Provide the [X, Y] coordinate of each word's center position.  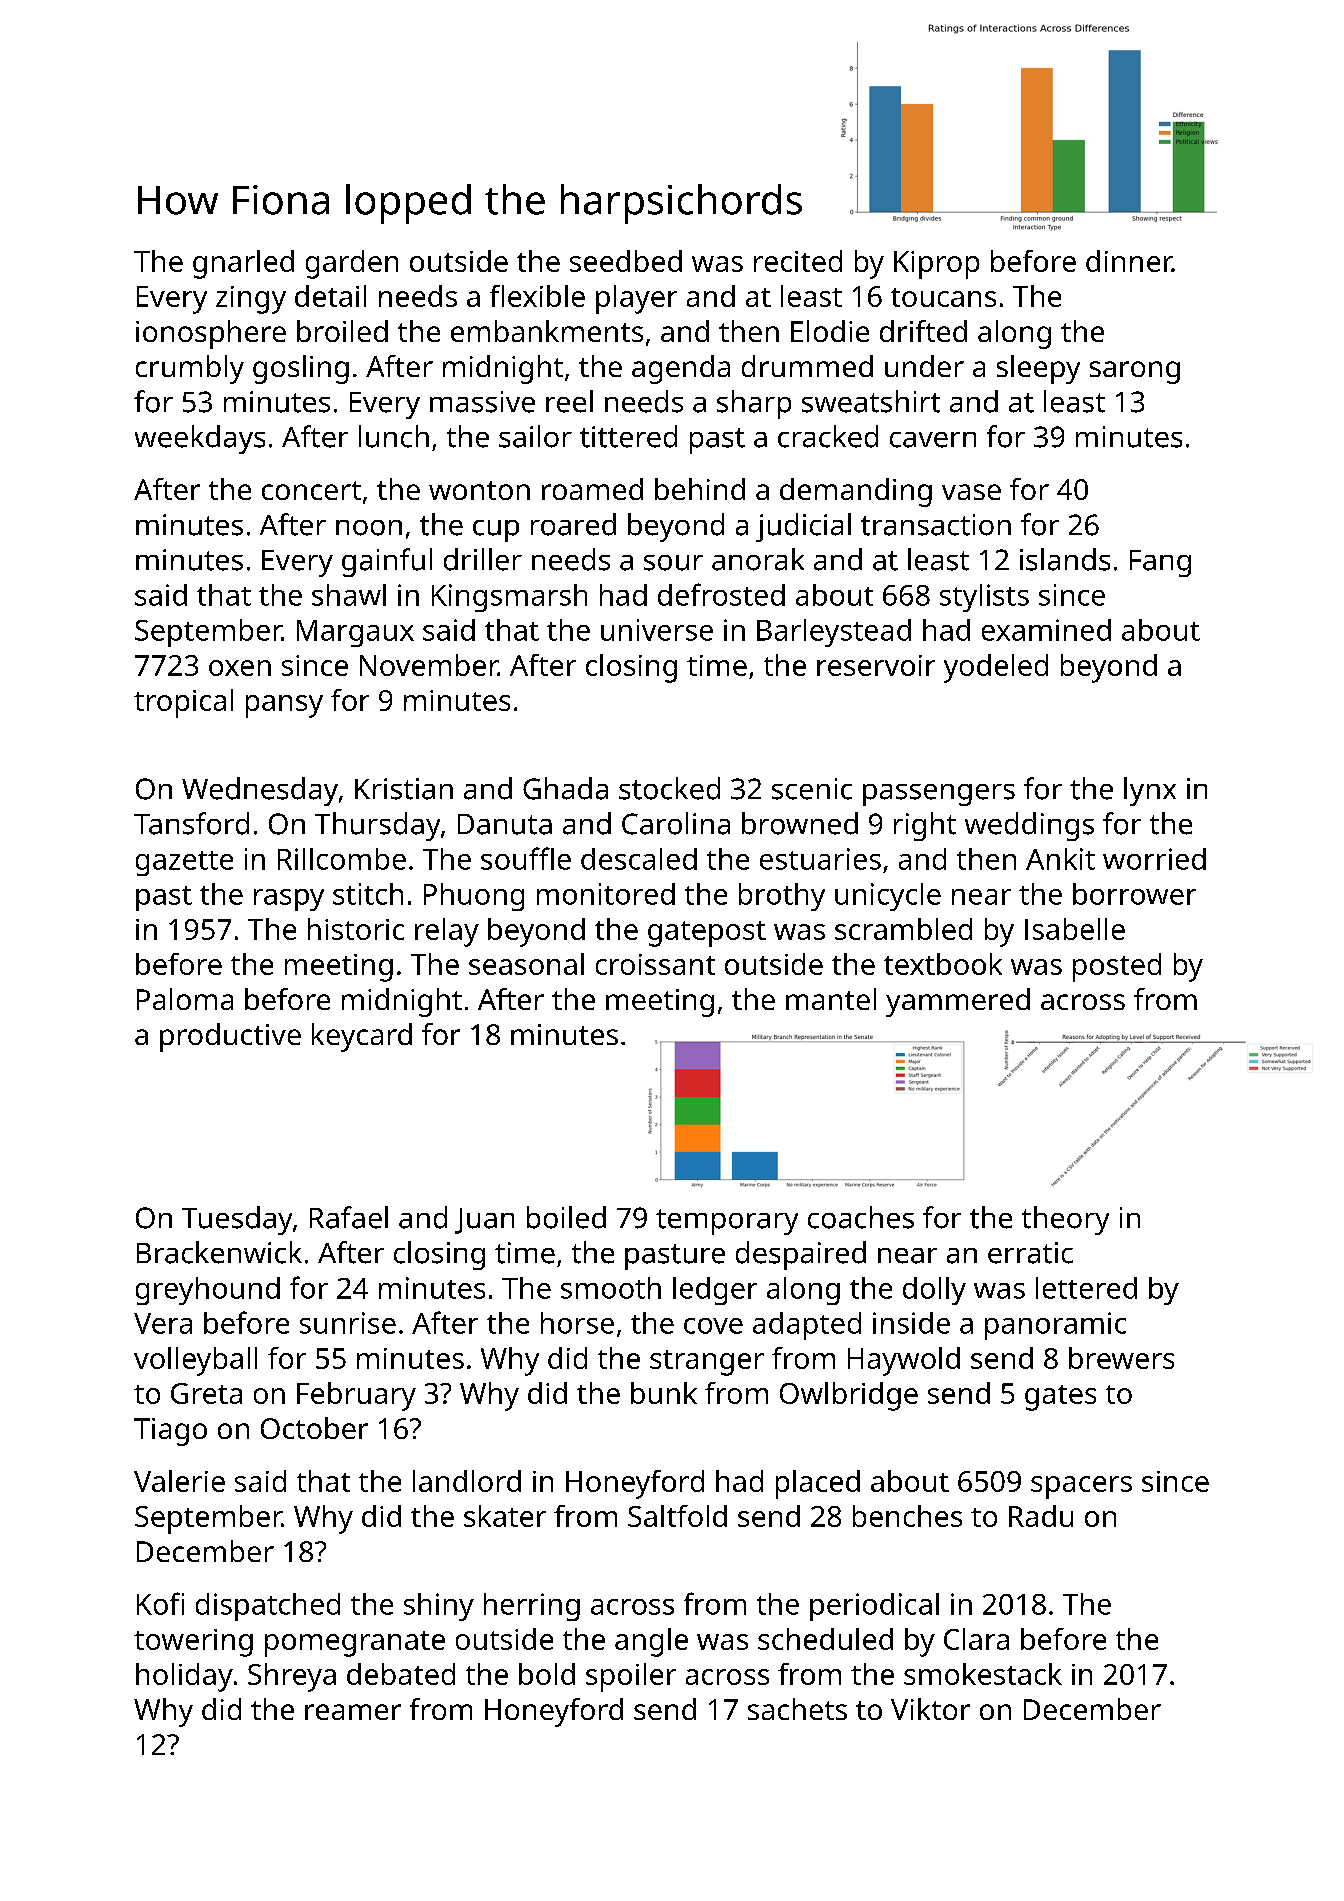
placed [818, 1484]
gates [1060, 1398]
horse [577, 1323]
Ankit [1060, 859]
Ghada [565, 788]
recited [798, 261]
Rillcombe [342, 859]
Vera [163, 1323]
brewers [1121, 1358]
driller [483, 559]
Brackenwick [219, 1252]
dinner [1129, 261]
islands [1065, 559]
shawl [349, 595]
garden [352, 264]
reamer [353, 1712]
